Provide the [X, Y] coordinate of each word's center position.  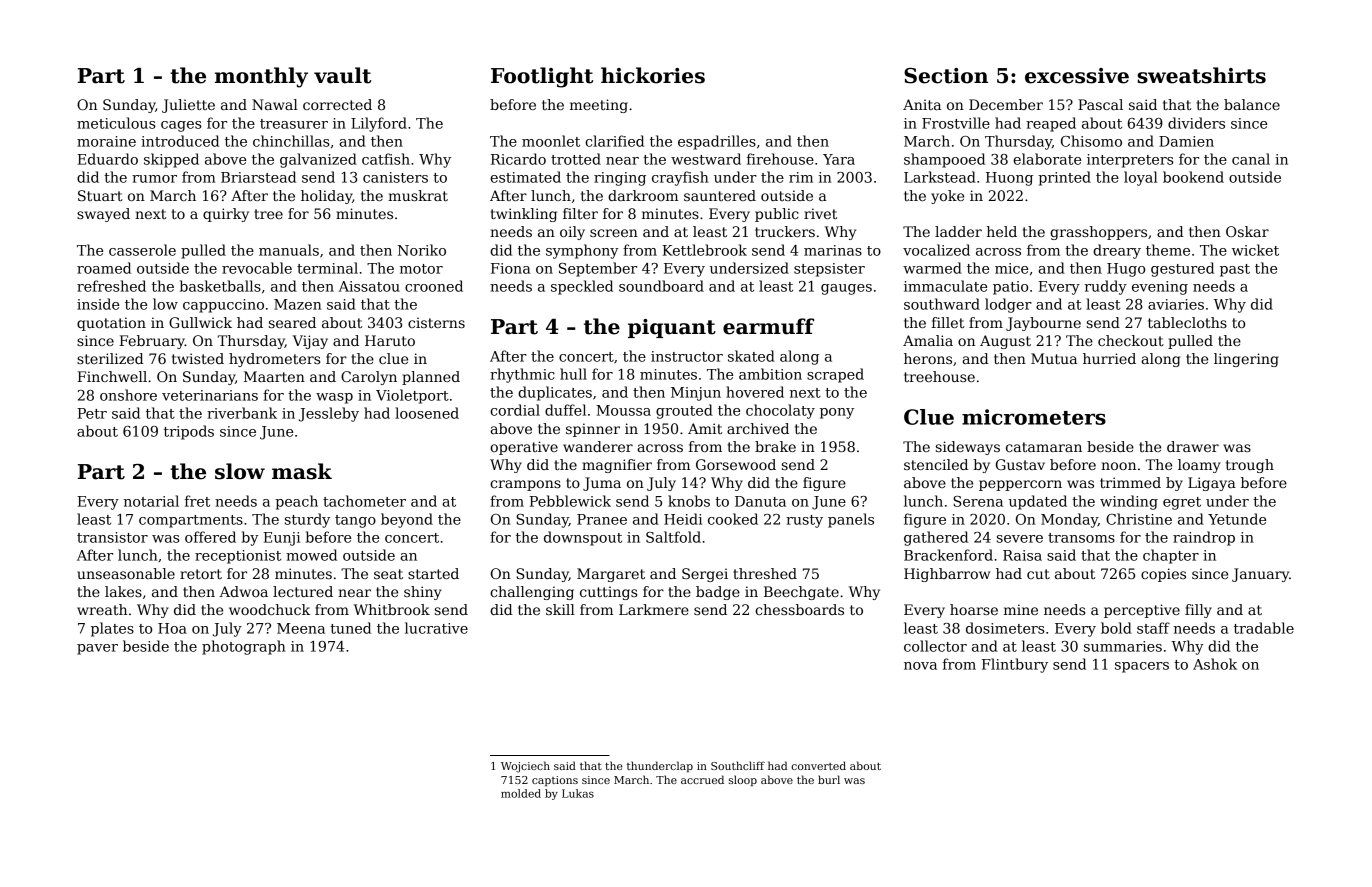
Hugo [1126, 270]
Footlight [542, 77]
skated [751, 356]
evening [1160, 288]
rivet [820, 213]
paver [97, 649]
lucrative [436, 628]
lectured [303, 591]
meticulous [116, 123]
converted [818, 765]
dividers [1196, 123]
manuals [289, 250]
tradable [1264, 628]
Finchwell [112, 376]
